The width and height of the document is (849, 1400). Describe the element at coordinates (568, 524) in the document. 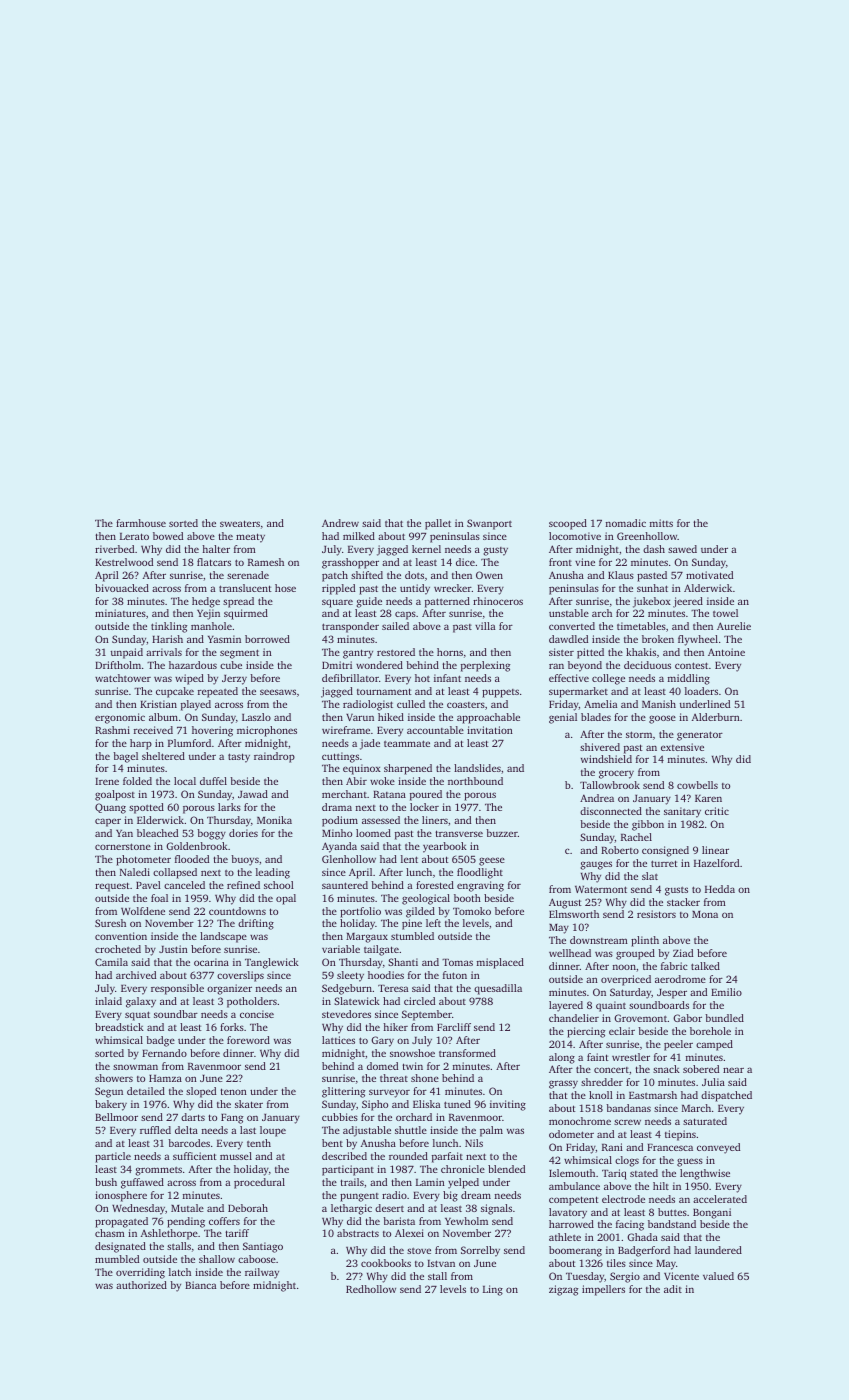

I see `scooped` at that location.
